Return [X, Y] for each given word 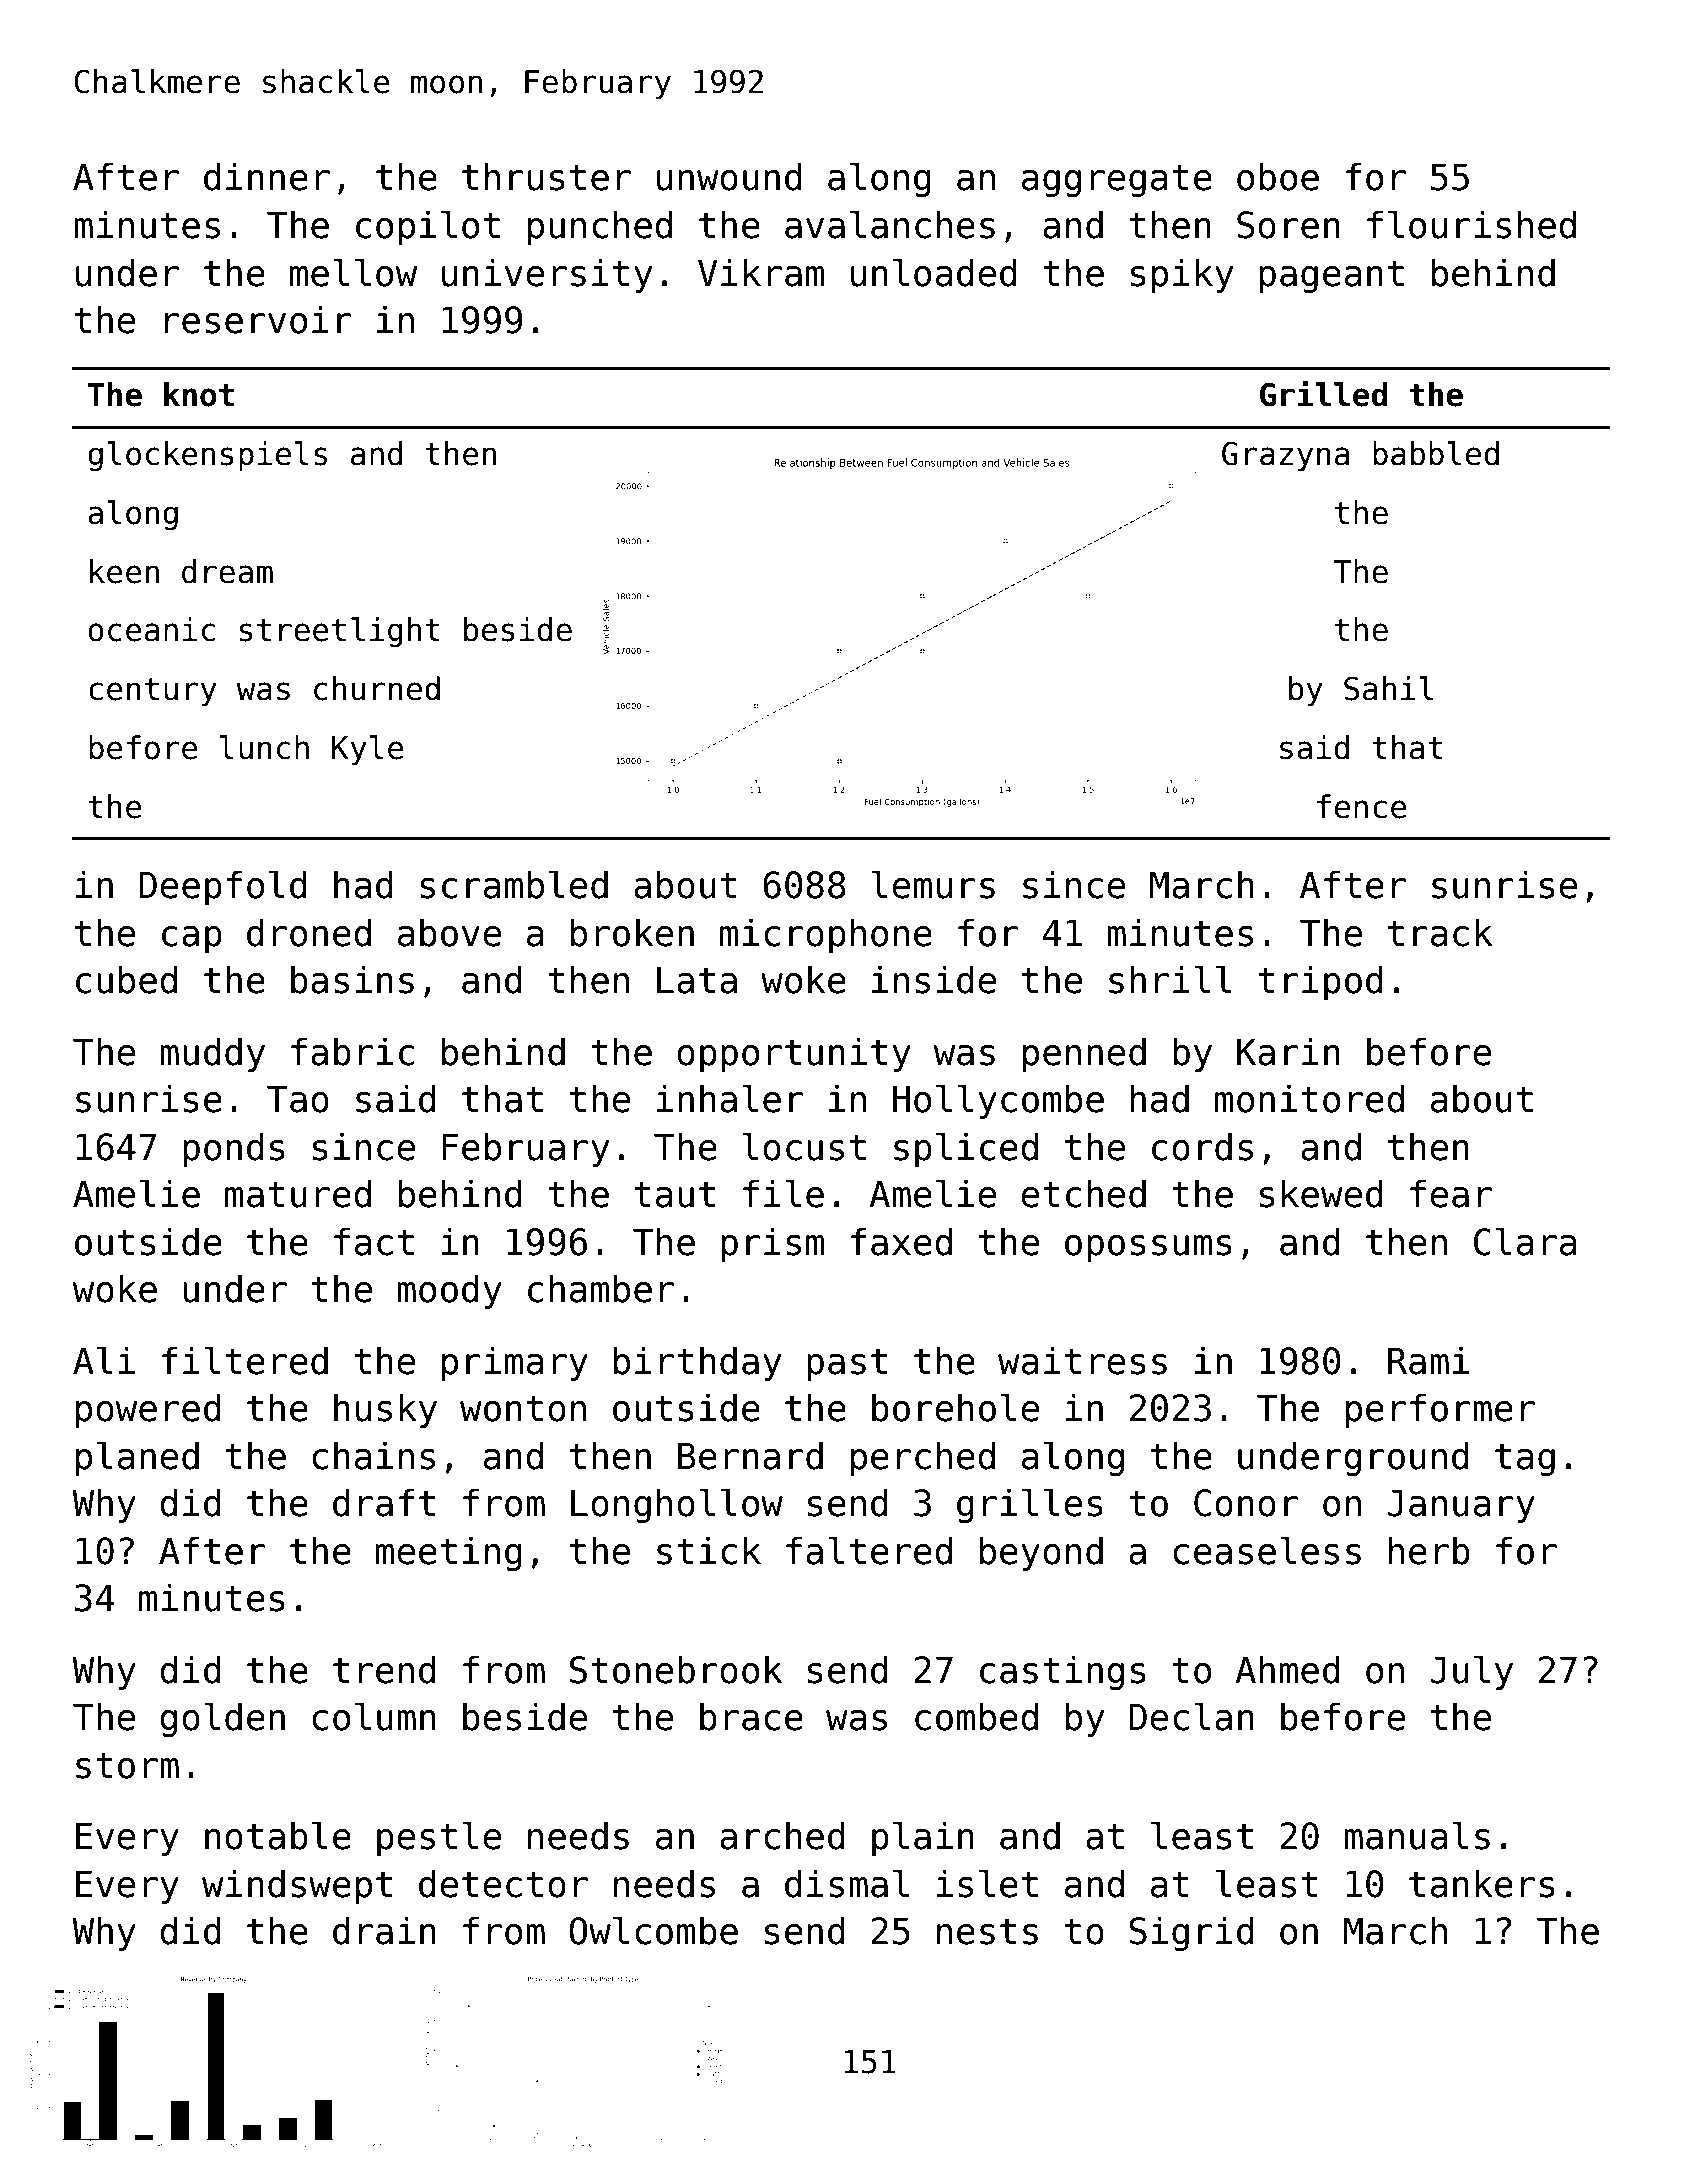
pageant [1331, 277]
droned [309, 932]
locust [804, 1146]
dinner [267, 176]
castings [1063, 1673]
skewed [1321, 1193]
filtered [245, 1360]
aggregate [1117, 181]
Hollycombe [998, 1102]
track [1440, 932]
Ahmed [1287, 1669]
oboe [1278, 176]
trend [384, 1669]
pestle [439, 1839]
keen [124, 571]
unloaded [934, 272]
